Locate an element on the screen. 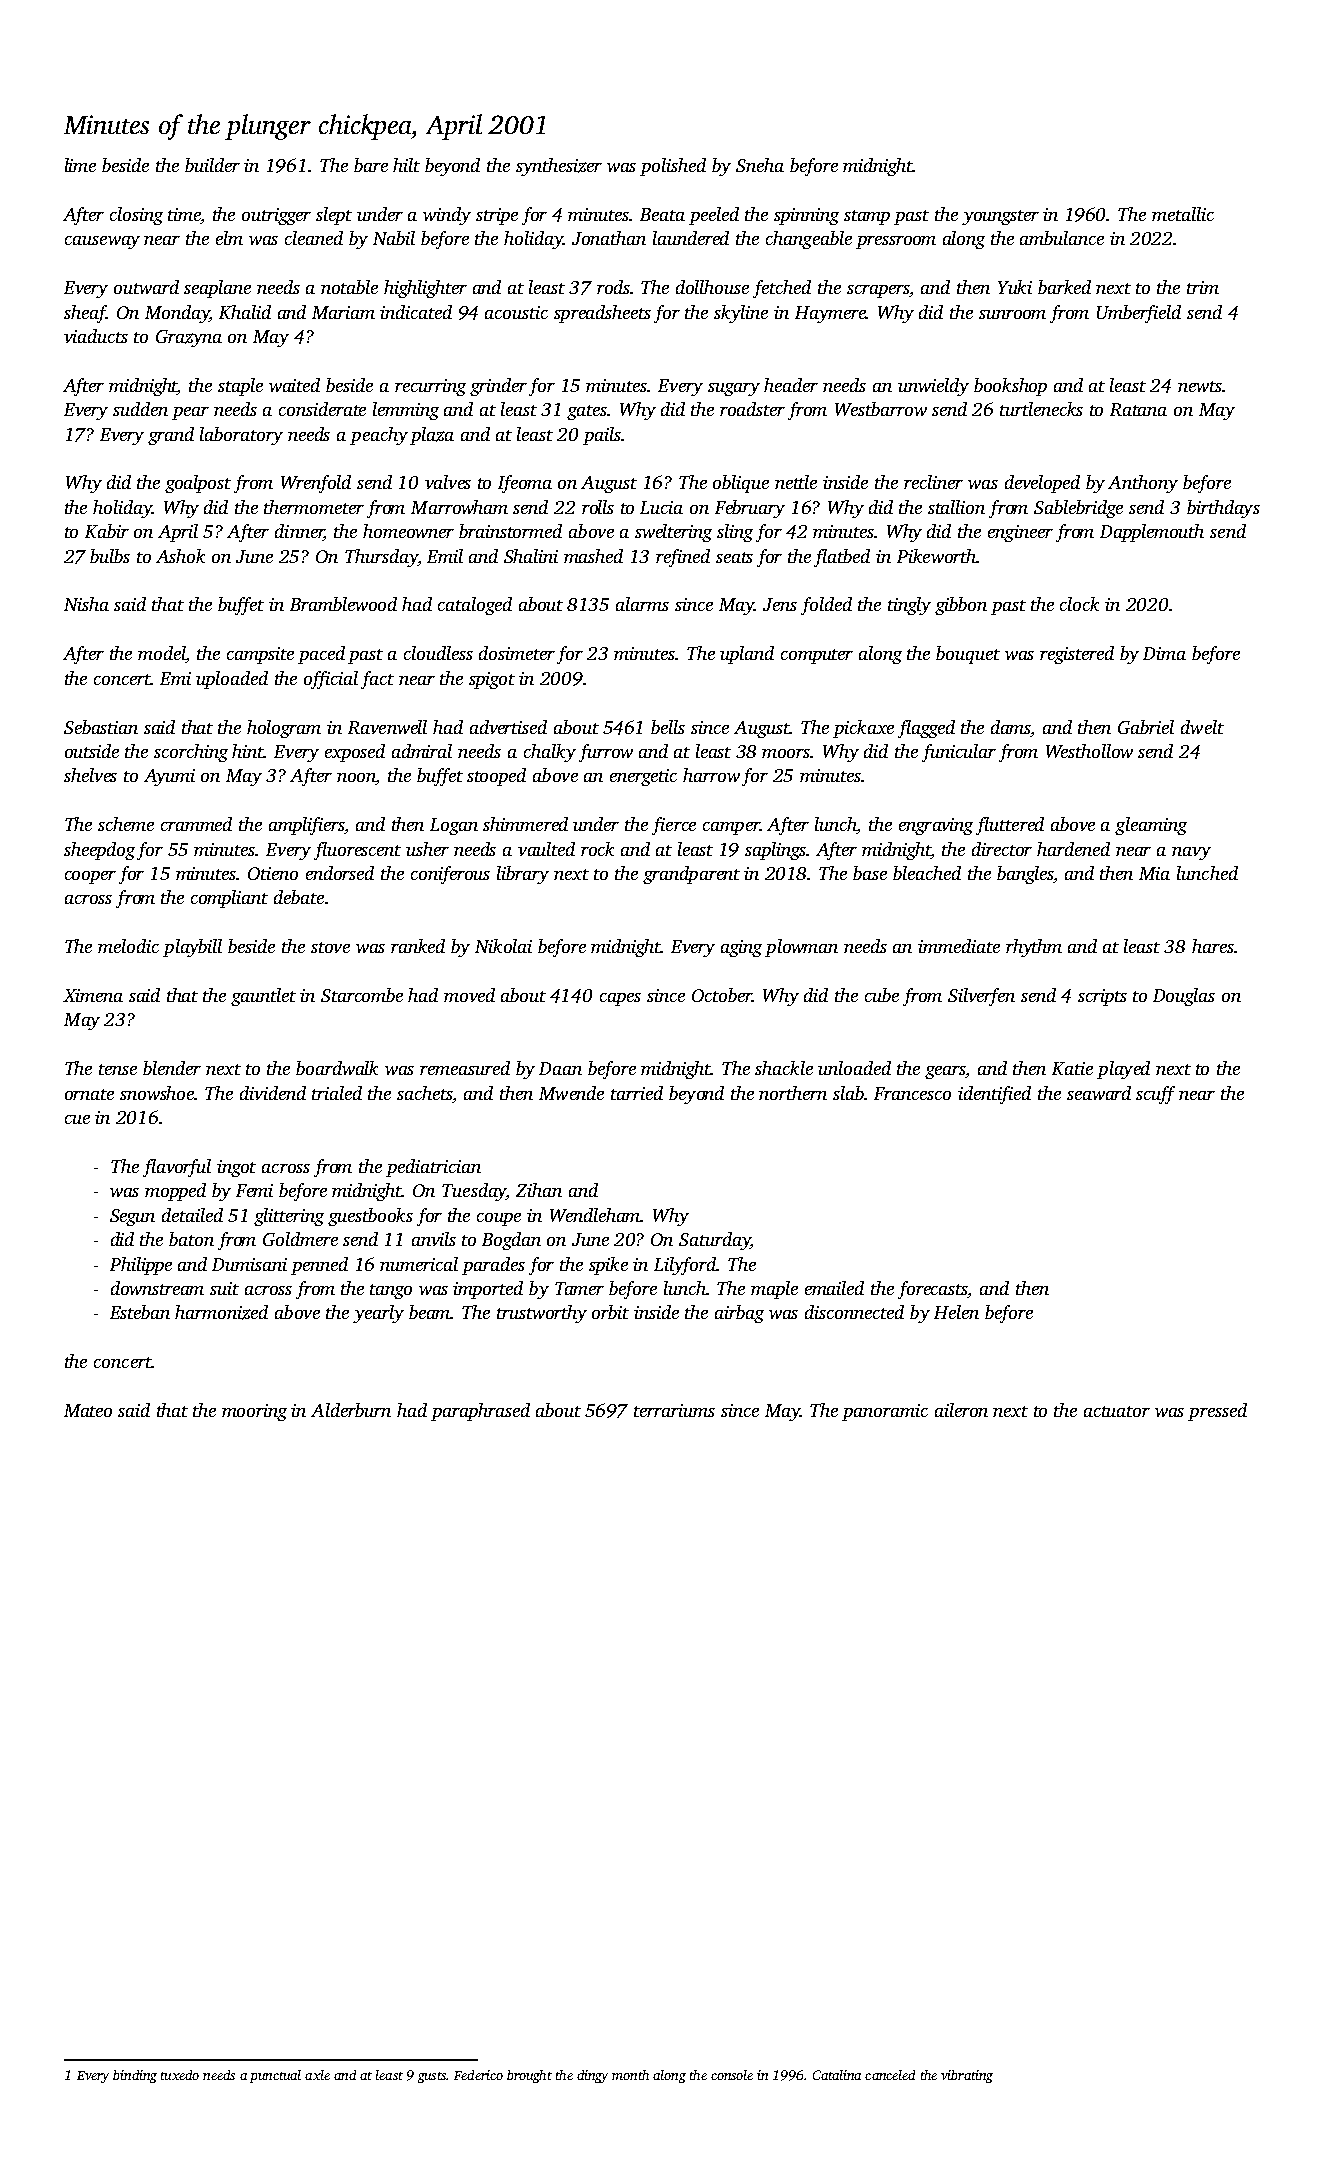 The image size is (1324, 2180). tuxedo is located at coordinates (180, 2075).
